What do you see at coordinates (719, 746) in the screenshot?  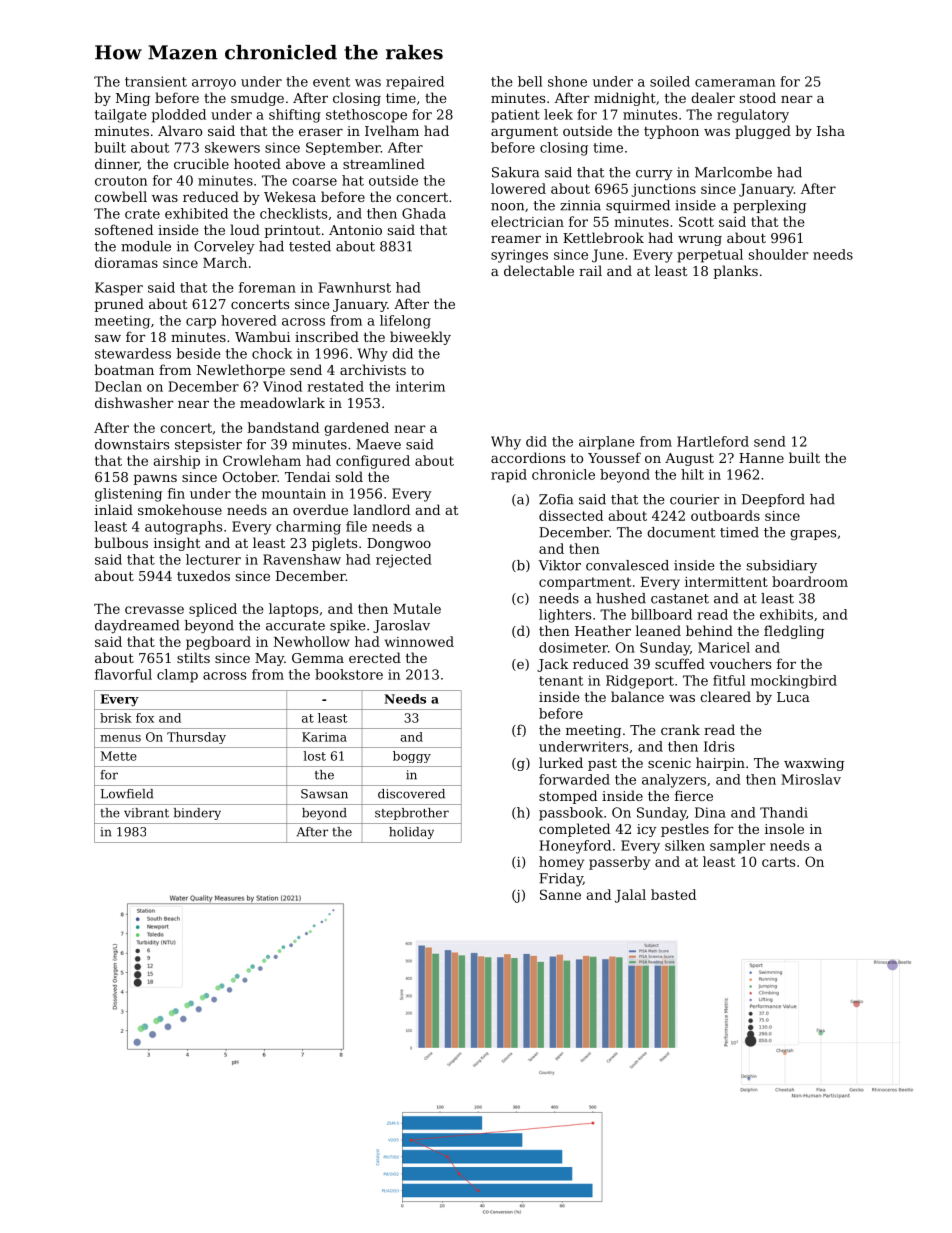 I see `Idris` at bounding box center [719, 746].
